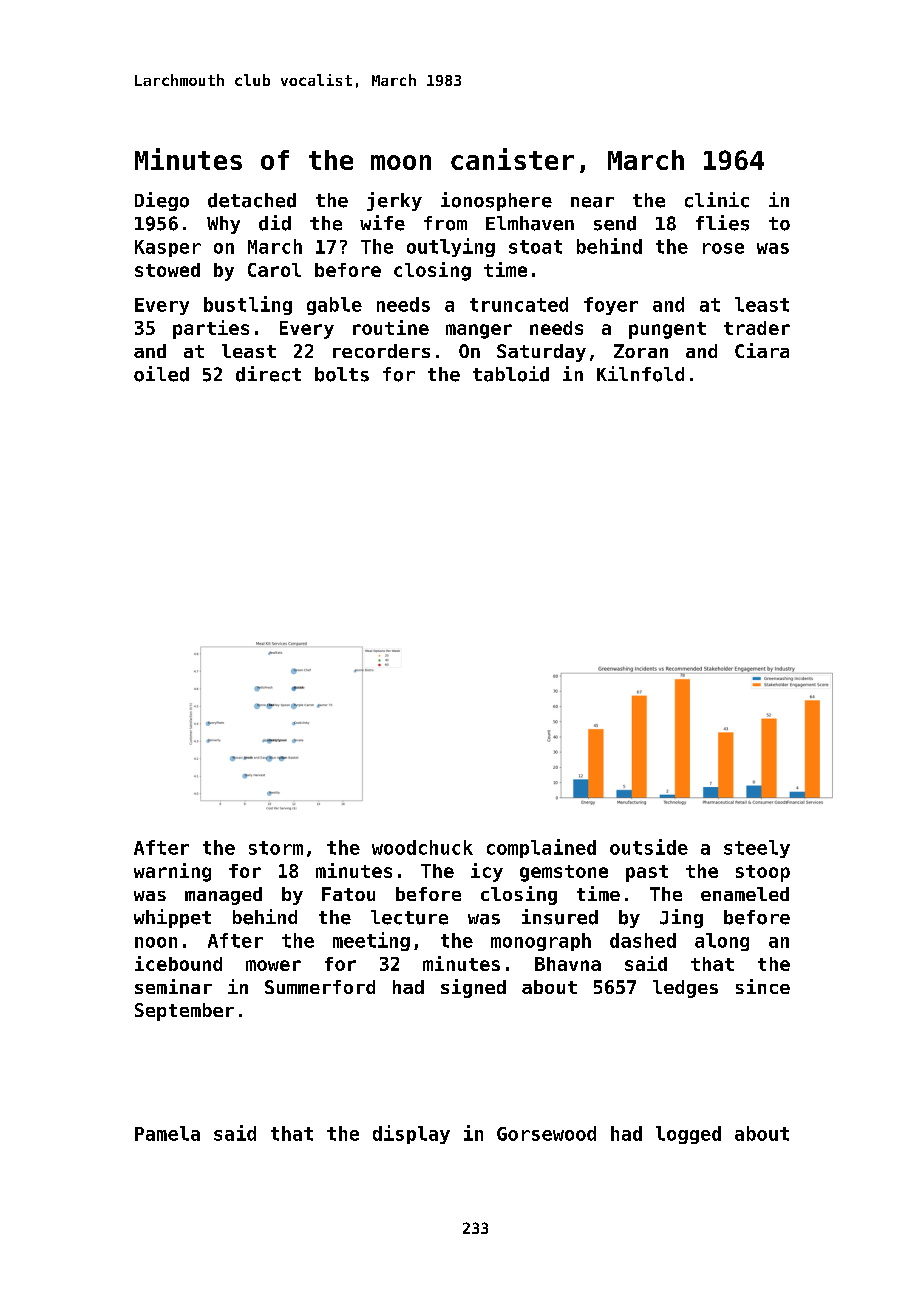  What do you see at coordinates (394, 201) in the screenshot?
I see `jerky` at bounding box center [394, 201].
